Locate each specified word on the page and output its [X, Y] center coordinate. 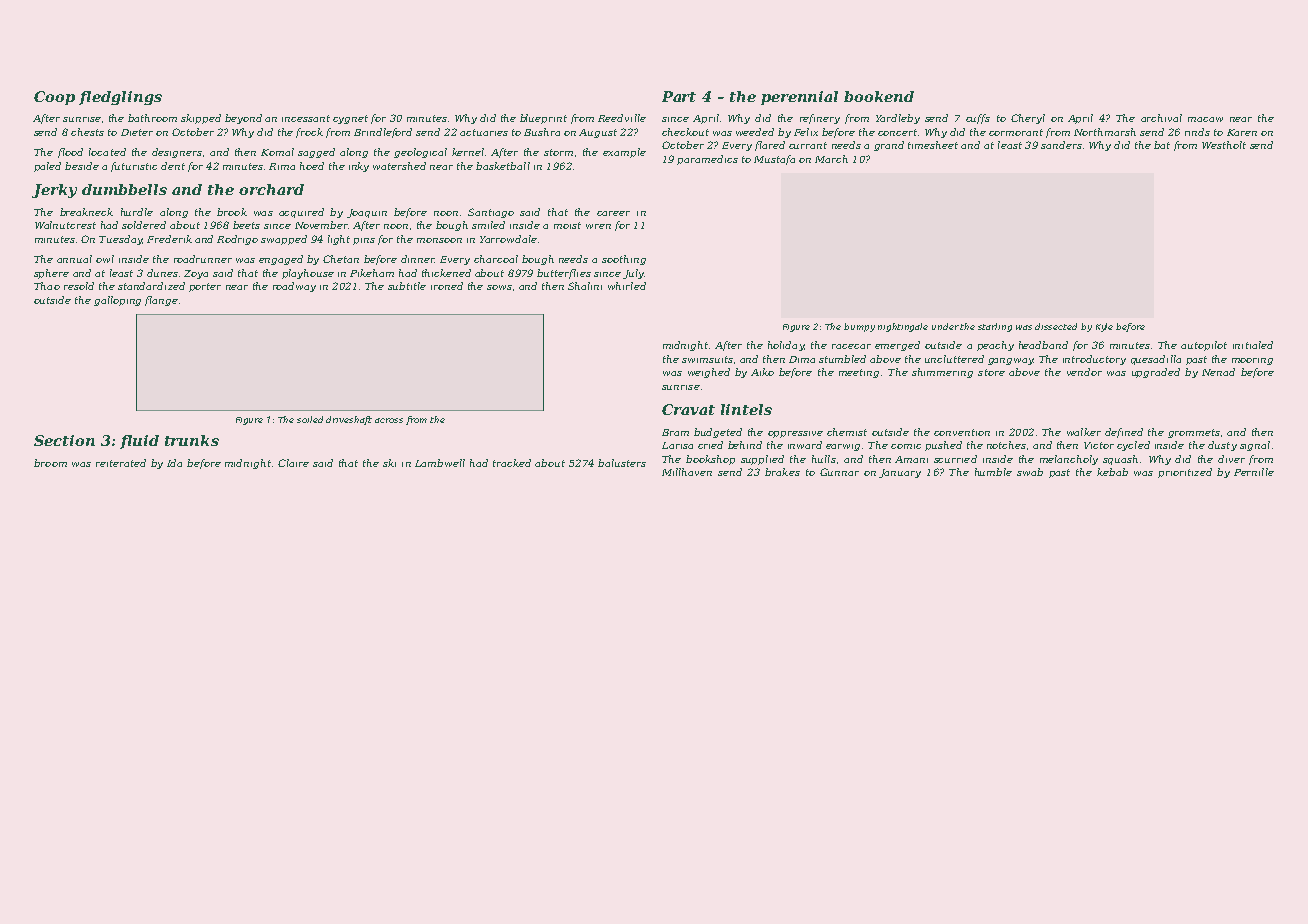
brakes [782, 472]
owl [105, 259]
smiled [488, 225]
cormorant [1016, 132]
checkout [685, 132]
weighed [709, 373]
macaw [1205, 119]
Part [679, 96]
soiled [310, 419]
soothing [624, 260]
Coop [54, 98]
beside [82, 166]
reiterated [121, 463]
